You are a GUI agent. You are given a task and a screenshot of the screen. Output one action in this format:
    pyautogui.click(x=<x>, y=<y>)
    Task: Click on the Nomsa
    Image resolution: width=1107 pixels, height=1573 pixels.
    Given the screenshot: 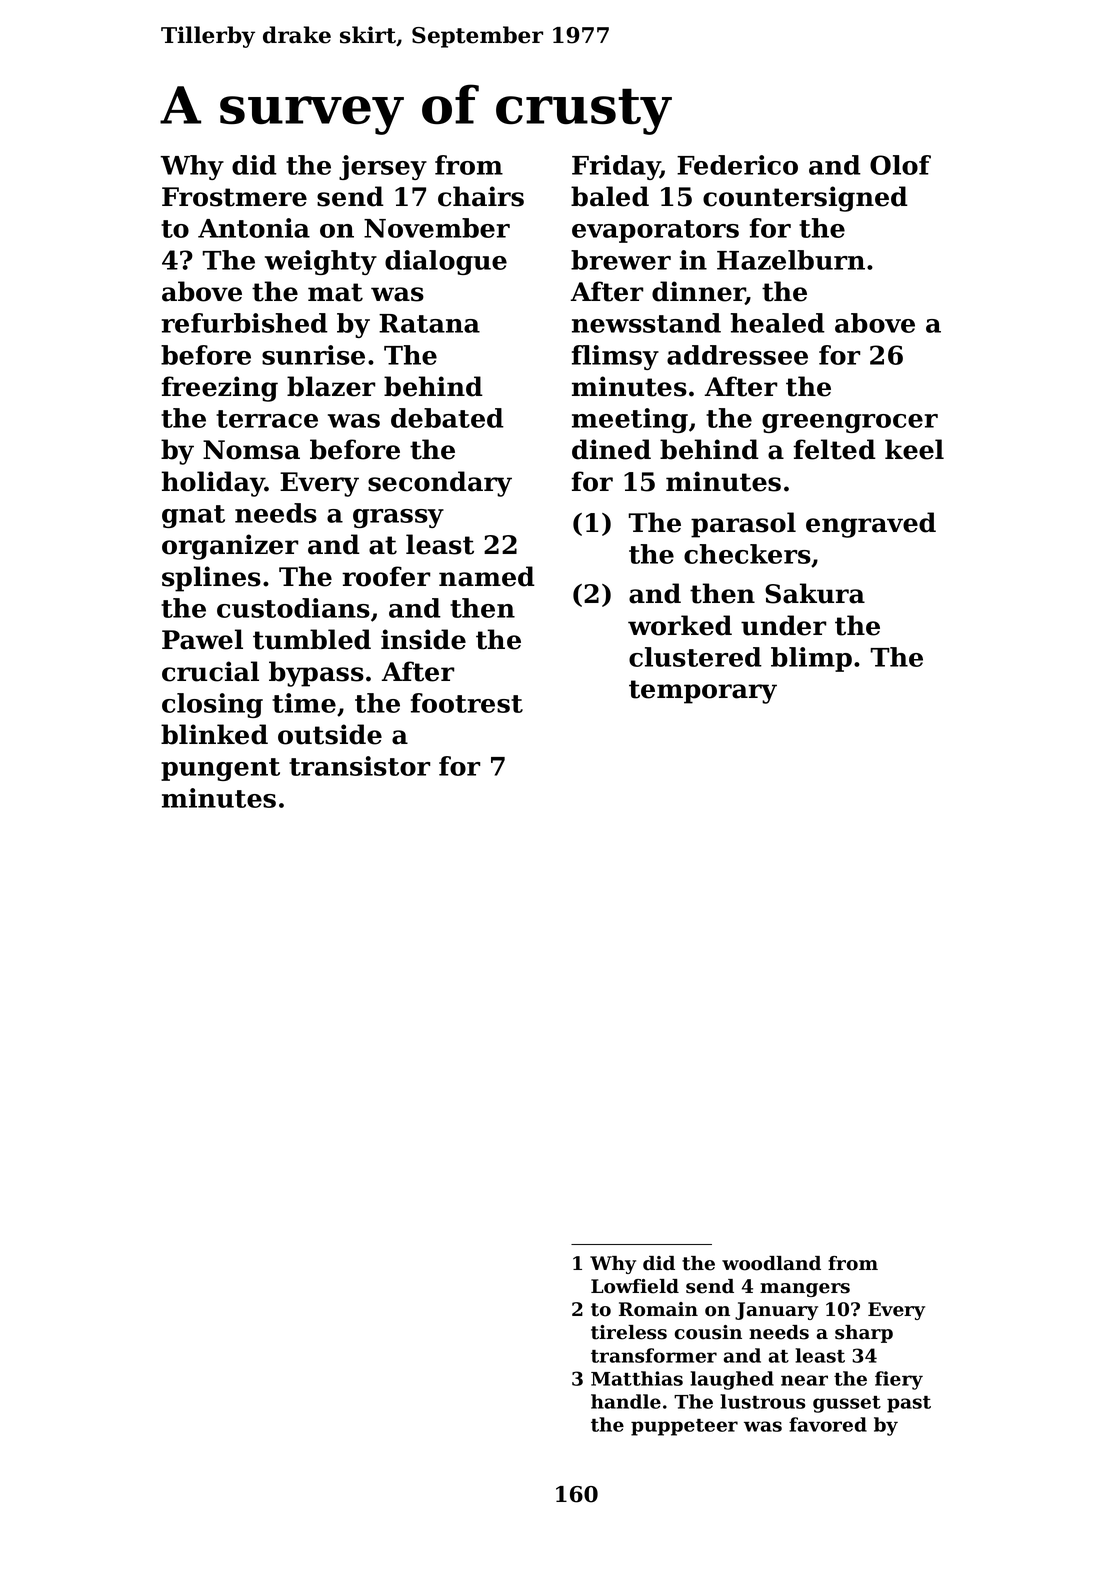 What is the action you would take?
    pyautogui.click(x=251, y=450)
